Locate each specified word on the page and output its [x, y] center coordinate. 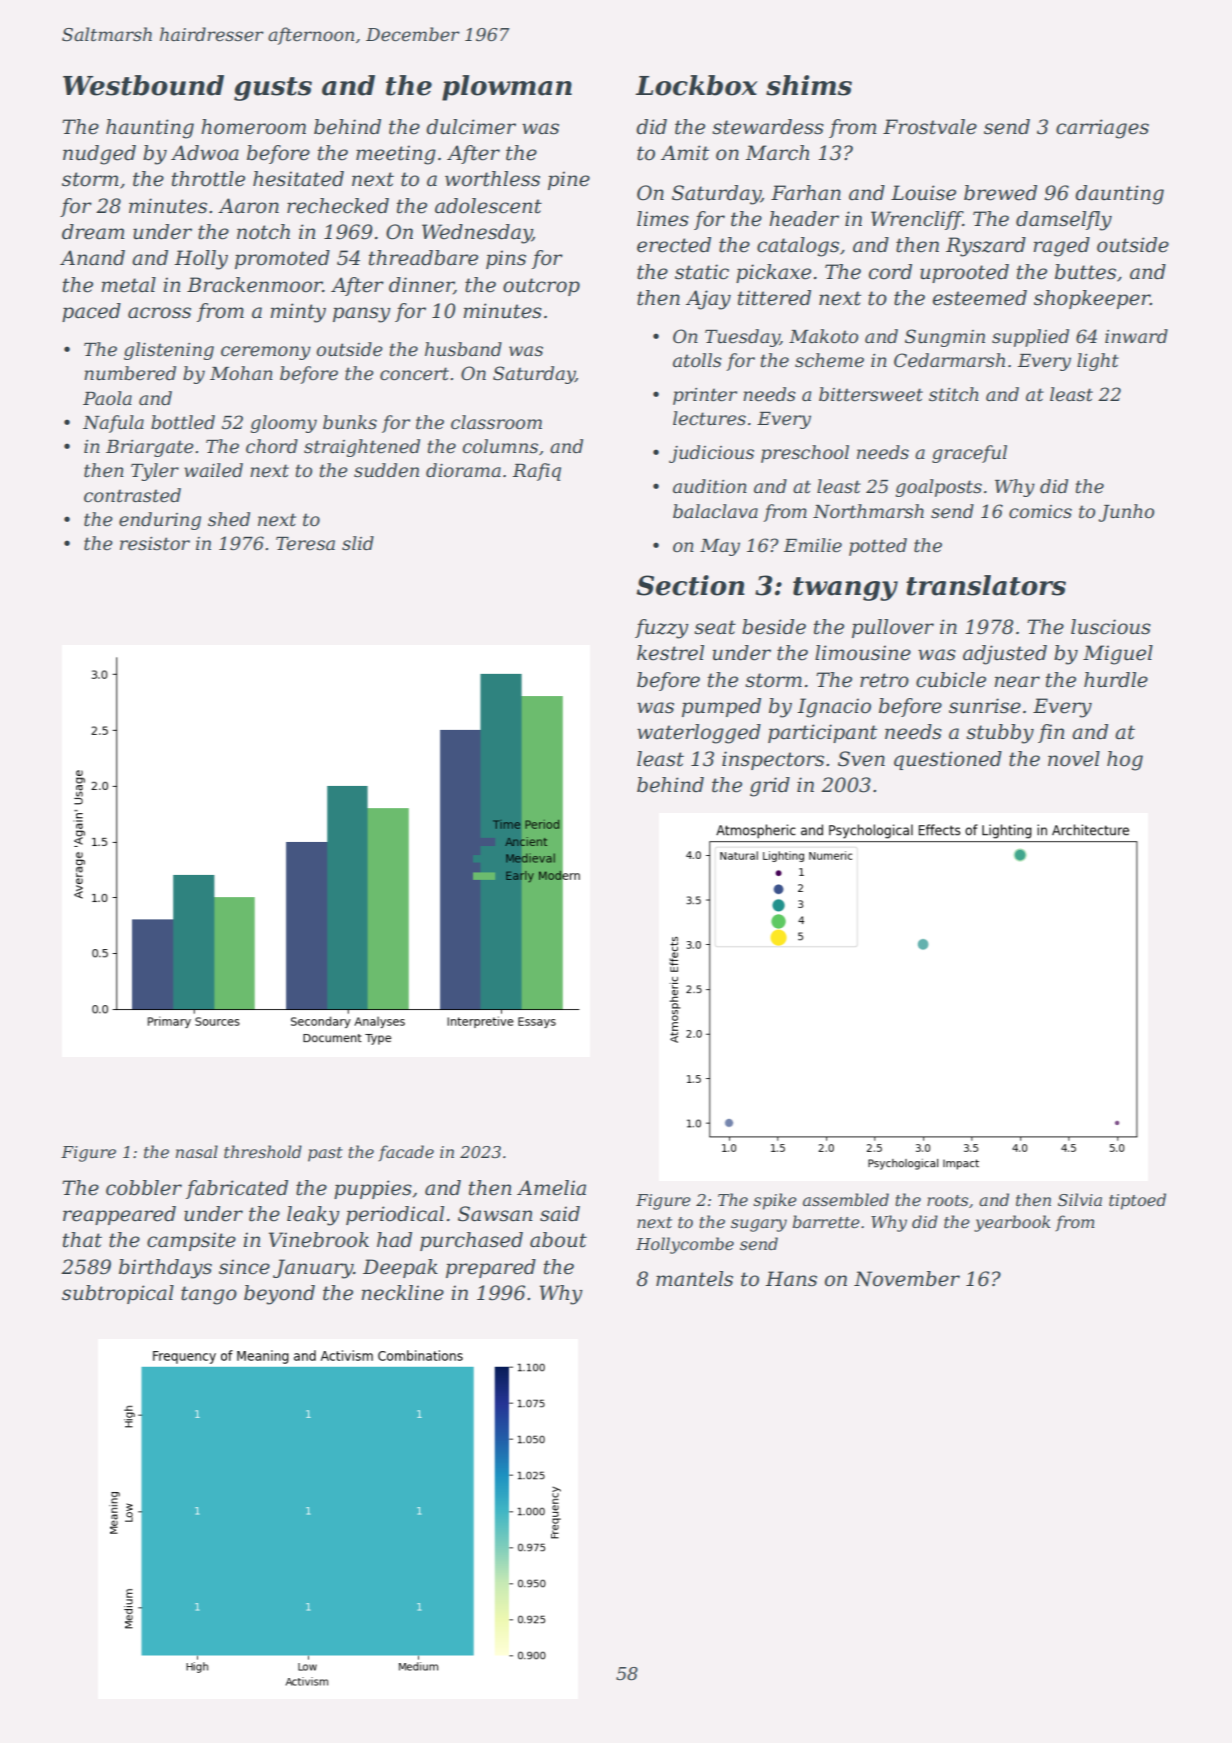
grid [770, 787]
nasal [197, 1151]
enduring [160, 521]
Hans [791, 1279]
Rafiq [537, 472]
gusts [273, 89]
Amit [685, 153]
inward [1136, 336]
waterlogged [699, 734]
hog [1125, 761]
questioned [948, 760]
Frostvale [930, 127]
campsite [191, 1241]
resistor [155, 544]
